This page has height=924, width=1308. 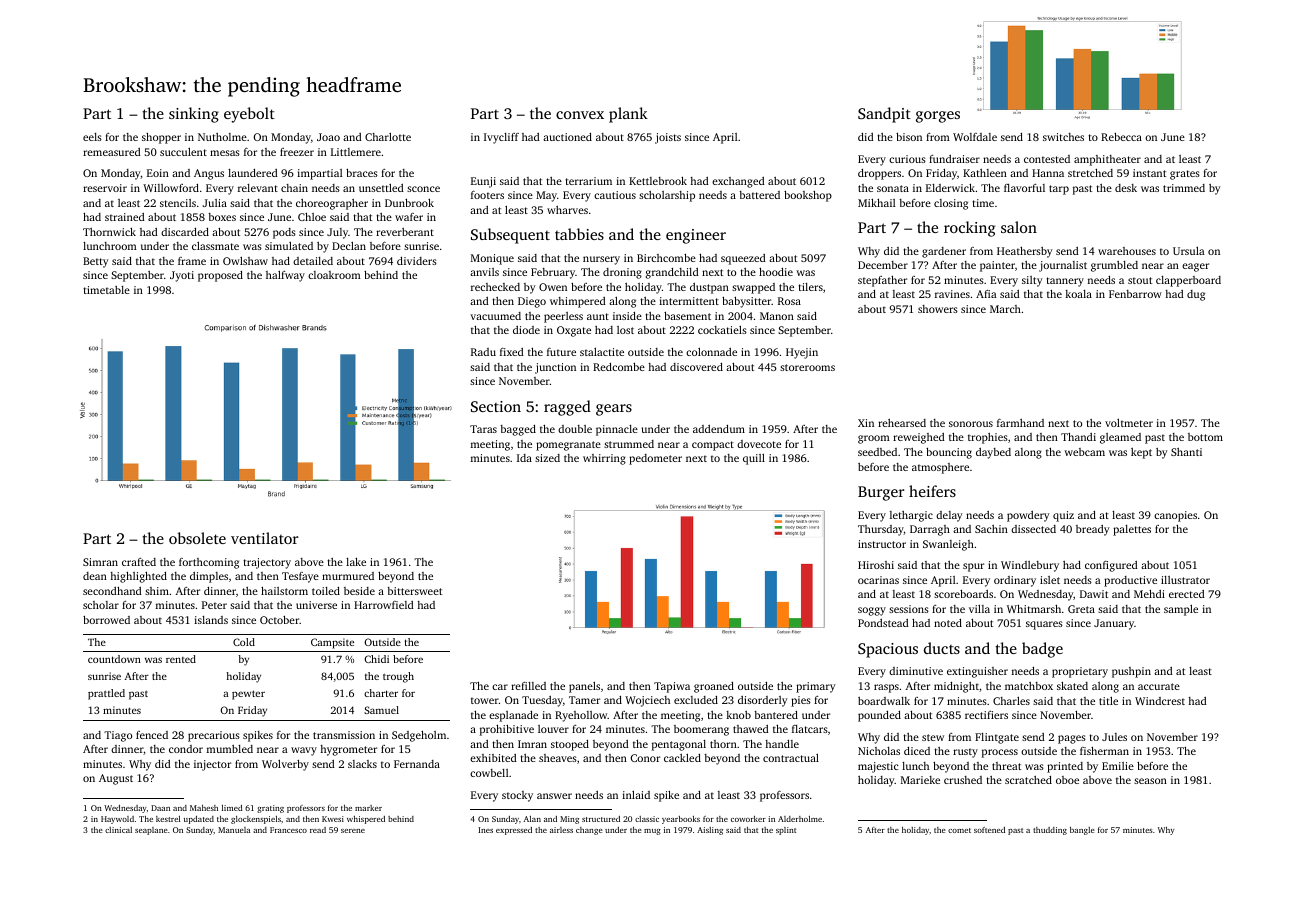 What do you see at coordinates (672, 687) in the page?
I see `Tapiwa` at bounding box center [672, 687].
